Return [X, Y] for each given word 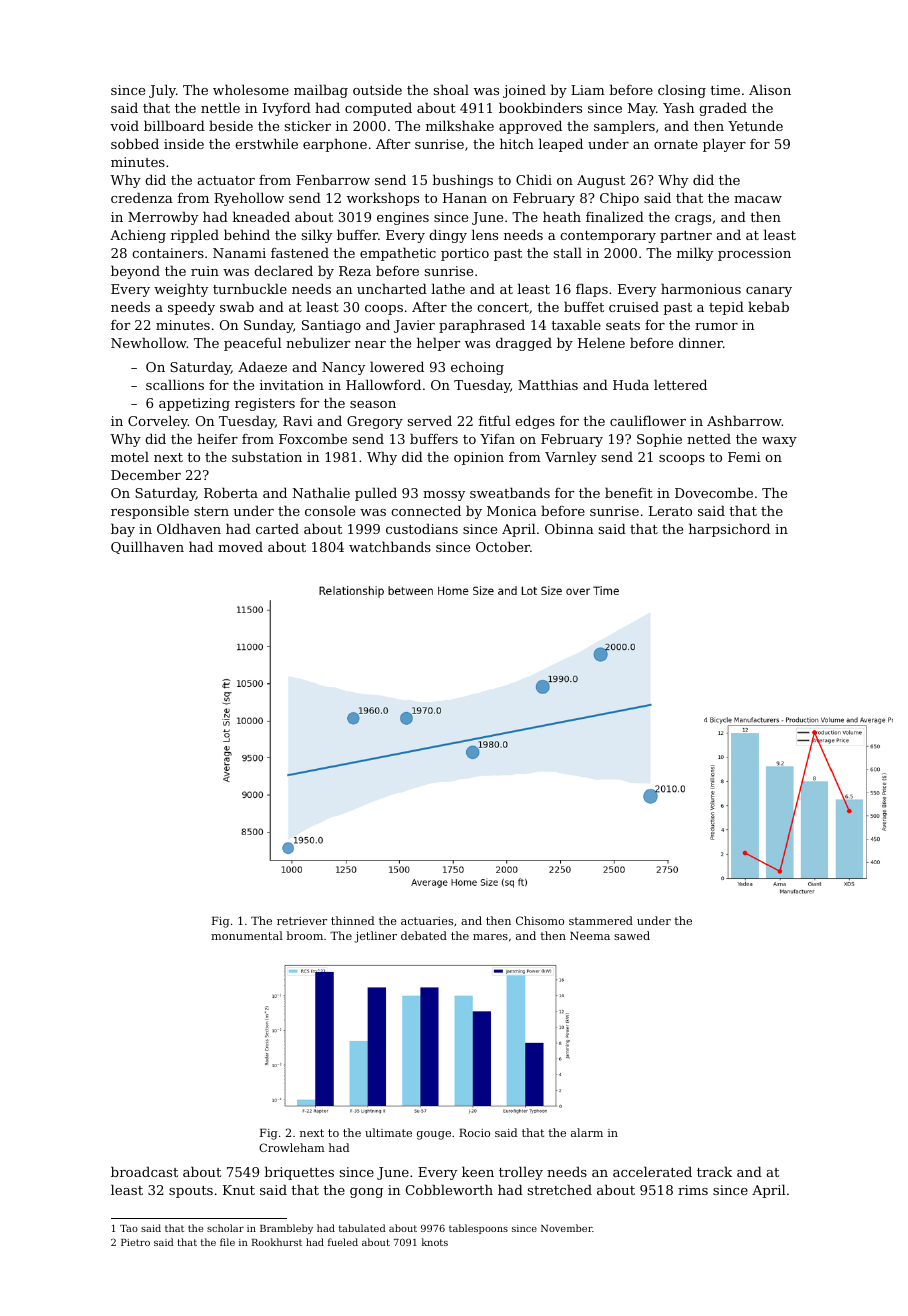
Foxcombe [313, 438]
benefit [629, 492]
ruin [205, 271]
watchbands [390, 546]
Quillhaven [147, 547]
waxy [779, 442]
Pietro [135, 1242]
